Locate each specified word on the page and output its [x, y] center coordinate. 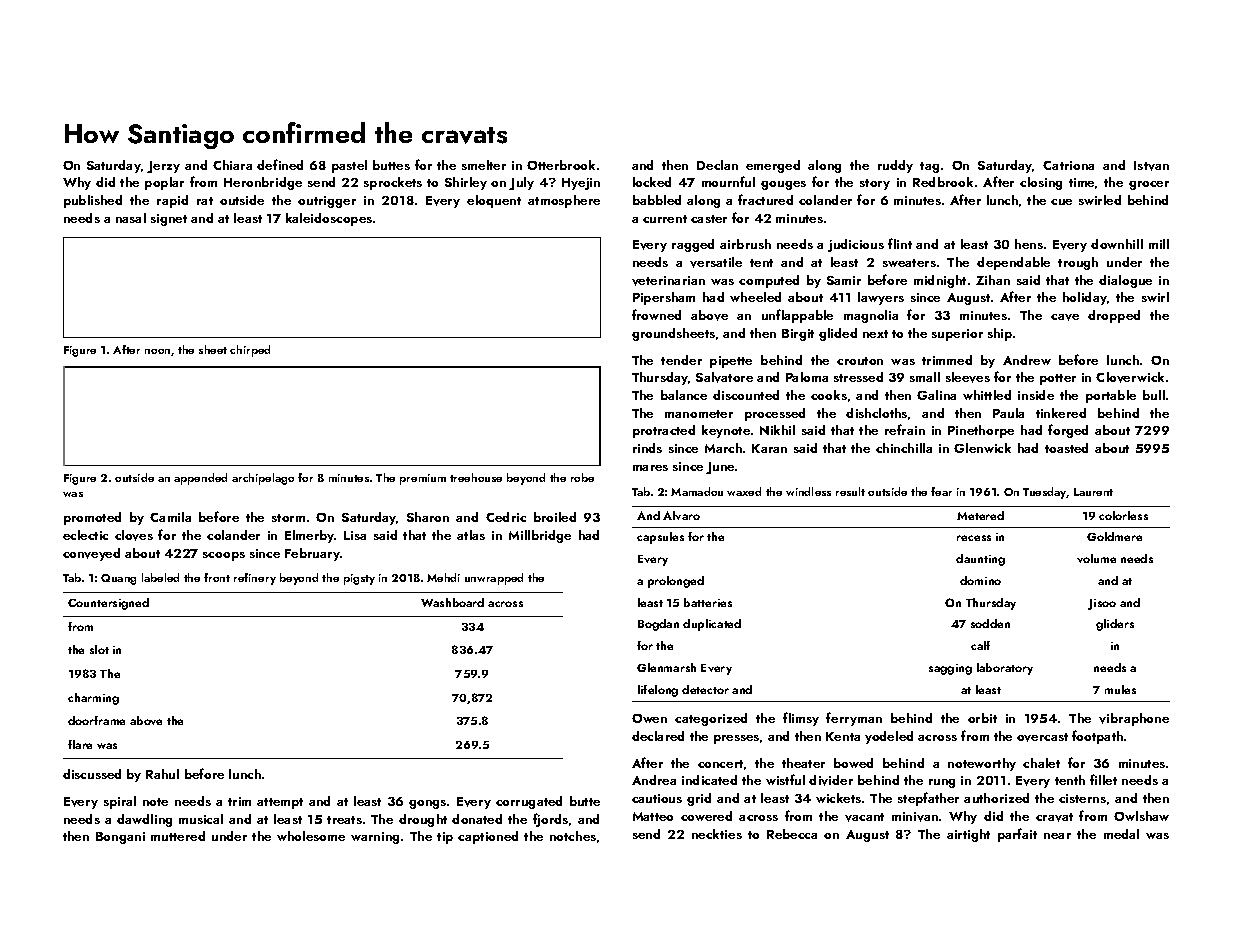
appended [200, 479]
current [665, 219]
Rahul [162, 774]
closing [1041, 183]
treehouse [476, 477]
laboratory [1005, 669]
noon [157, 351]
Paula [1008, 413]
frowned [656, 314]
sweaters [909, 263]
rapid [172, 201]
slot [99, 649]
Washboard [452, 602]
